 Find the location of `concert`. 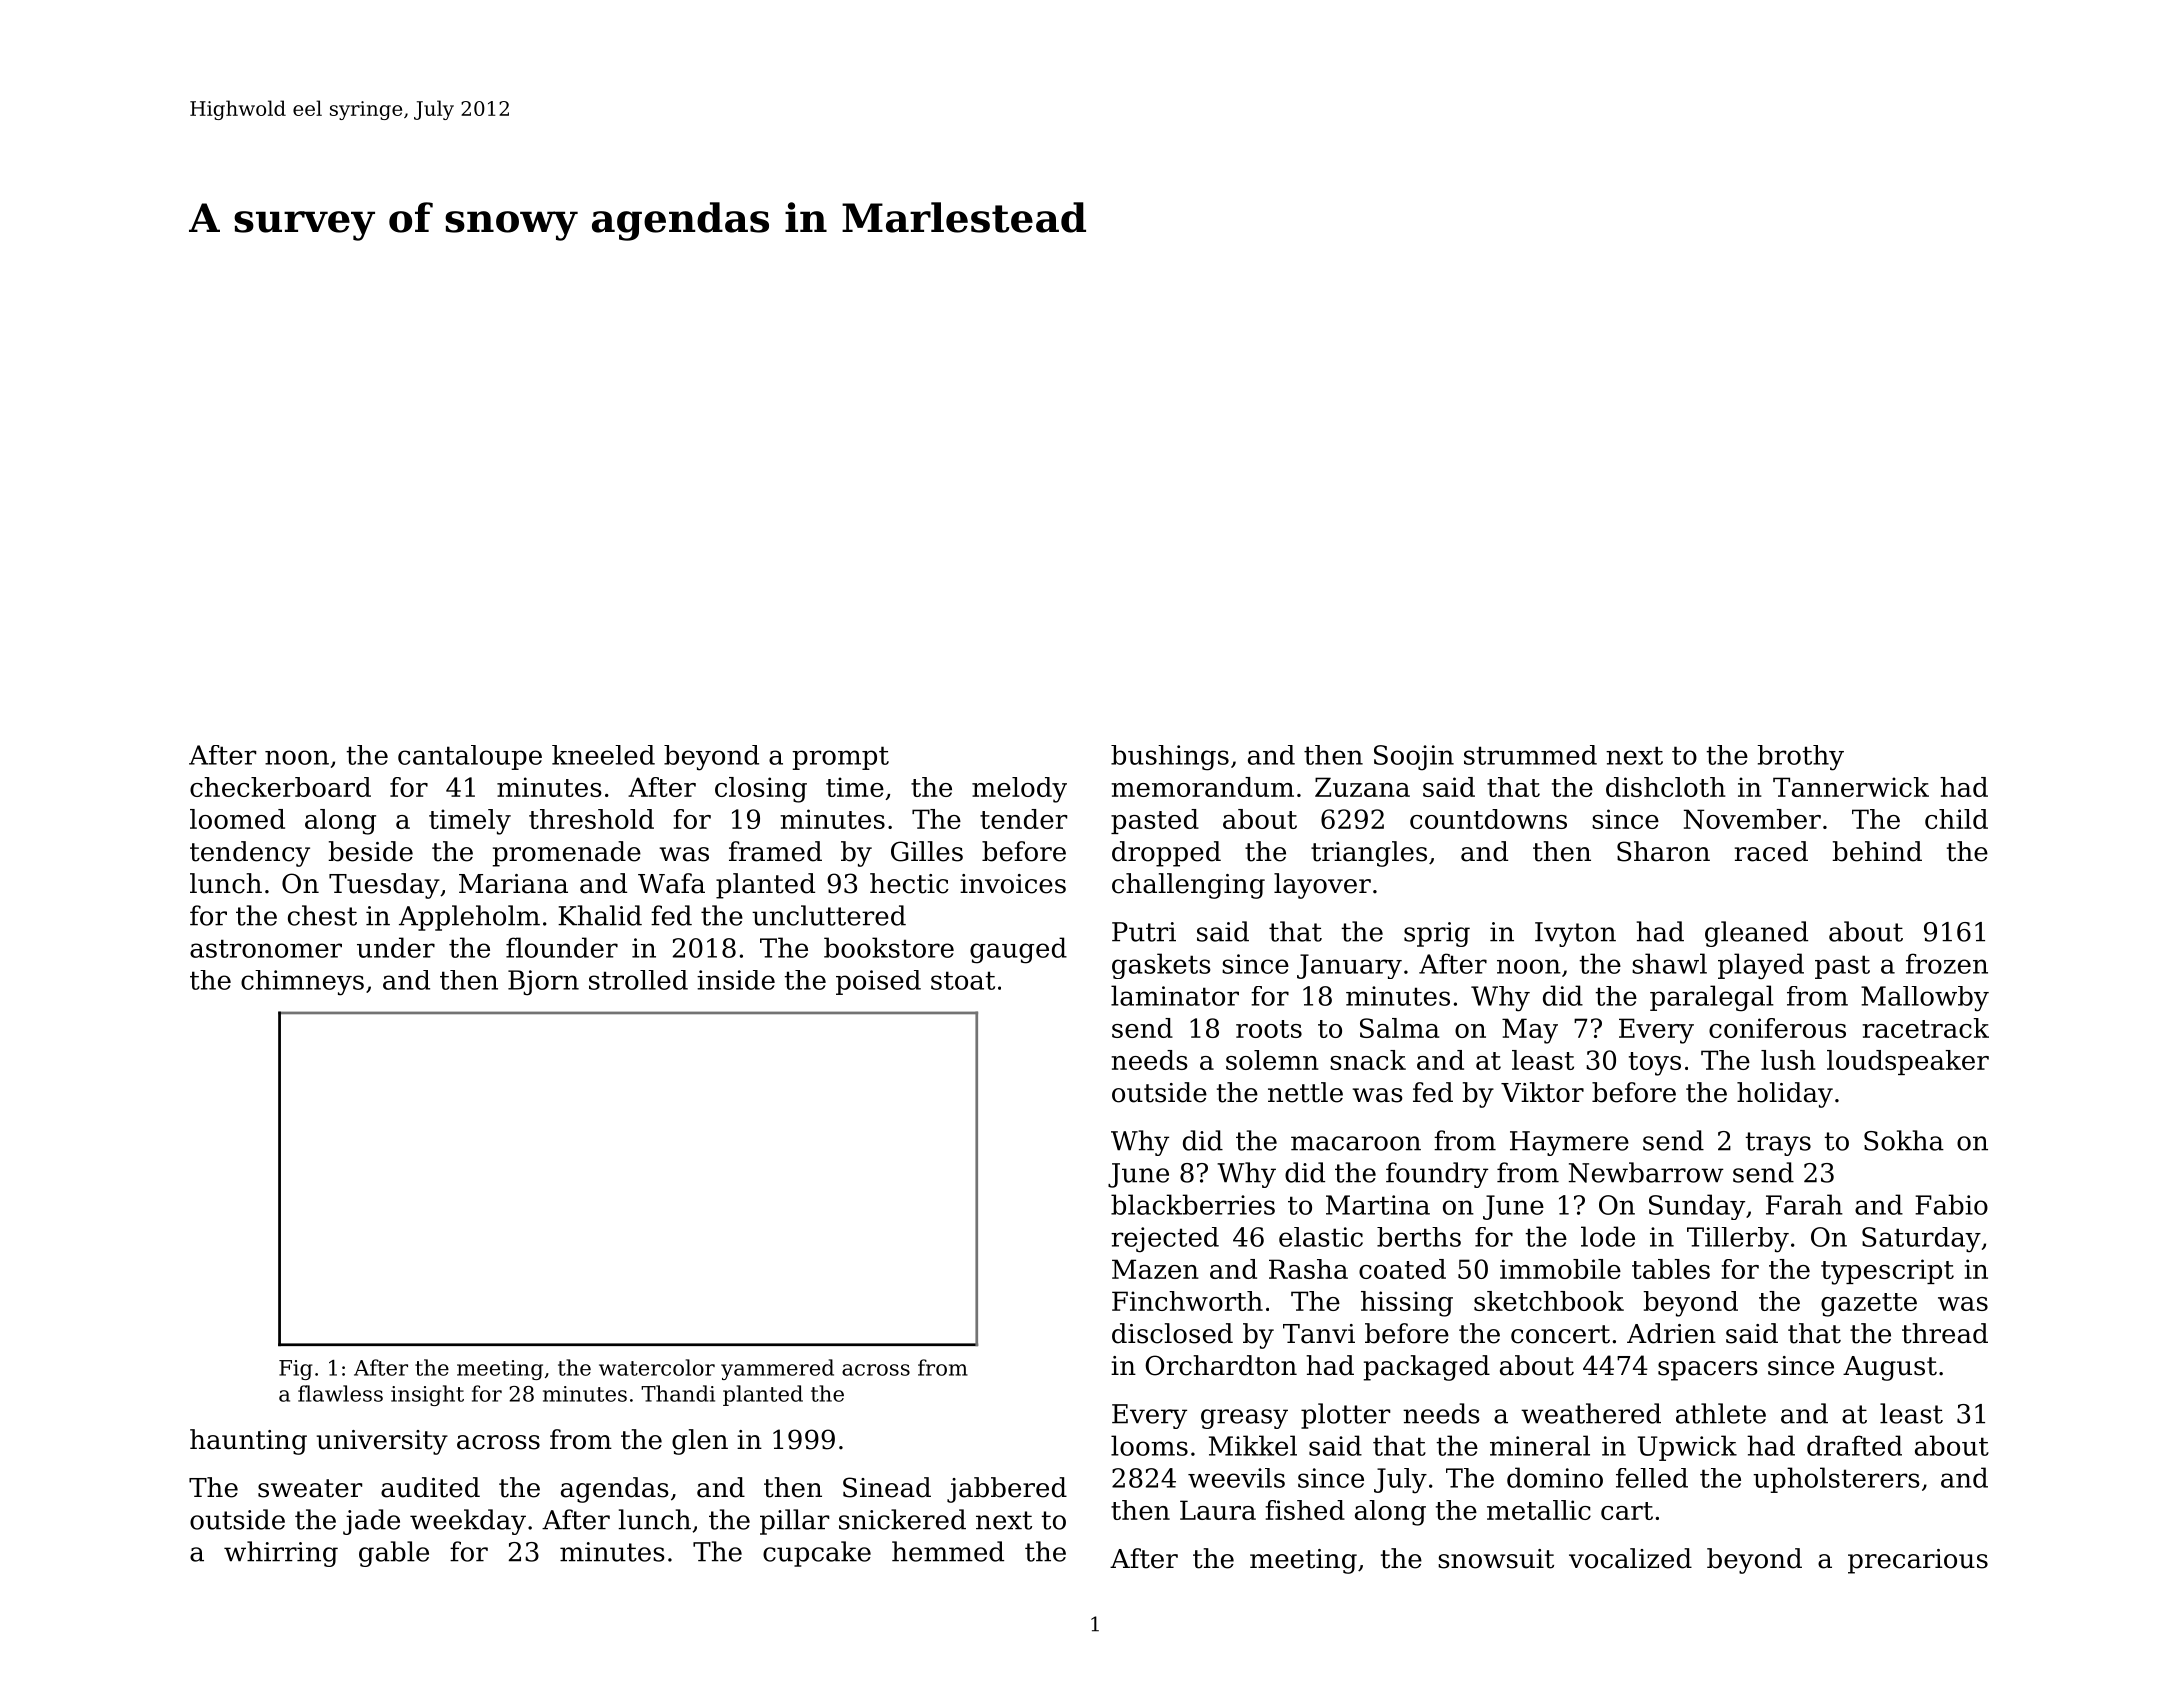

concert is located at coordinates (1560, 1334).
